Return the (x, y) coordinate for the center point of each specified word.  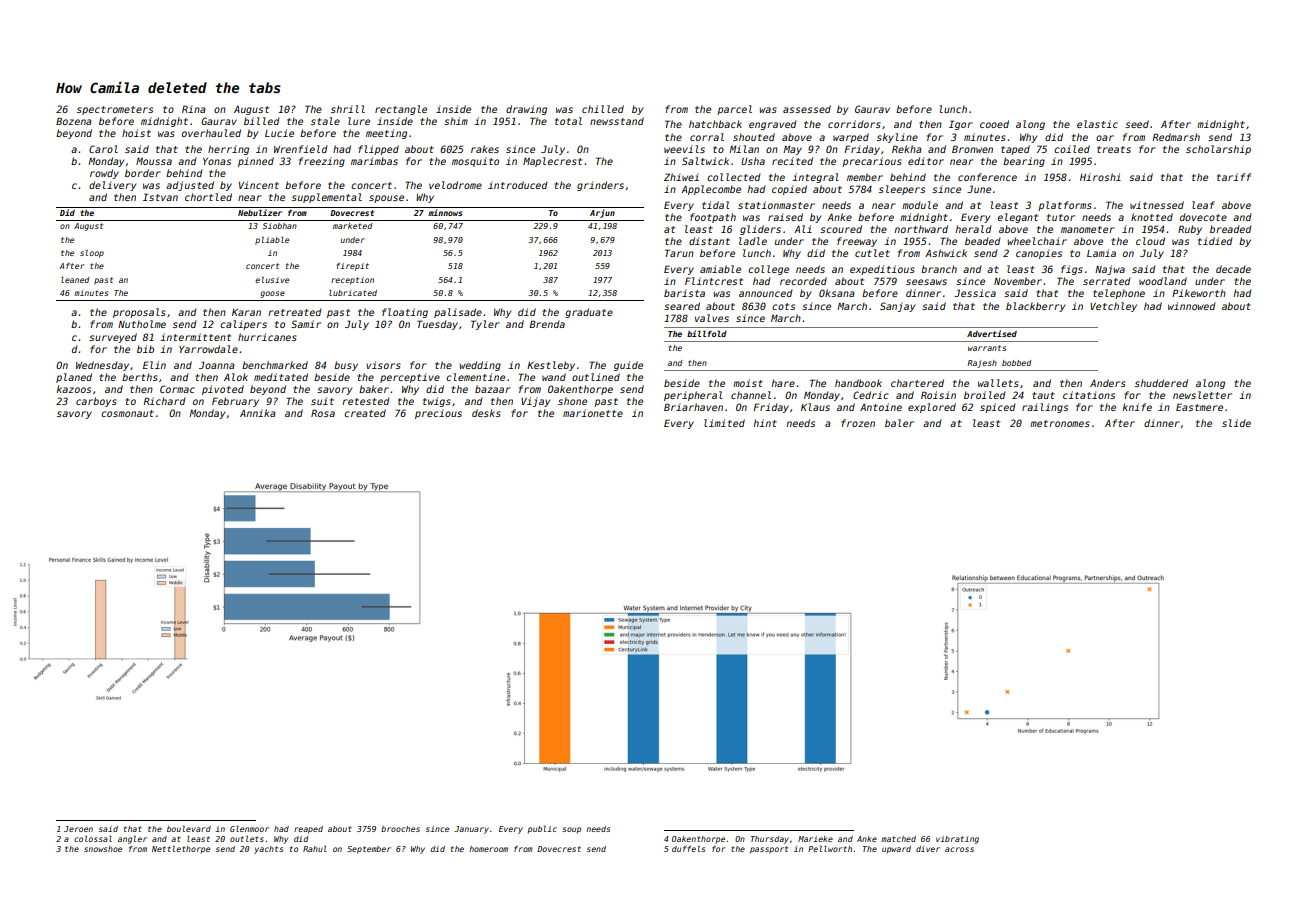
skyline (897, 138)
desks (486, 413)
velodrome (455, 185)
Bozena (74, 121)
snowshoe (103, 849)
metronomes (1060, 423)
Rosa (323, 413)
